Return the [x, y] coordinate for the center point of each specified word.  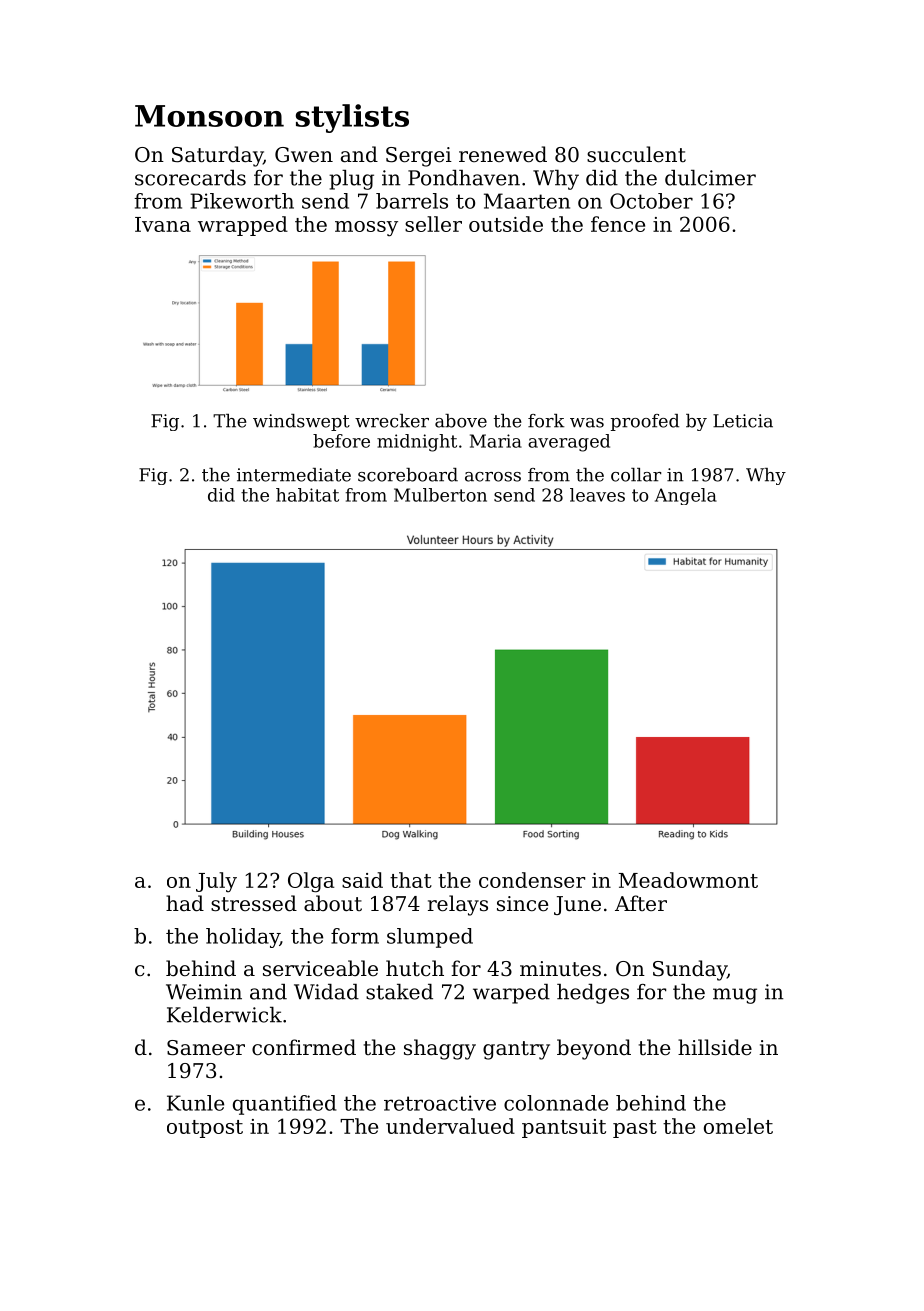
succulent [636, 154]
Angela [686, 496]
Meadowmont [688, 880]
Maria [496, 441]
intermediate [294, 475]
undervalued [450, 1126]
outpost [205, 1129]
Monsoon [209, 116]
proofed [645, 422]
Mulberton [440, 495]
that [411, 880]
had [185, 903]
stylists [352, 118]
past [635, 1129]
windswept [301, 422]
